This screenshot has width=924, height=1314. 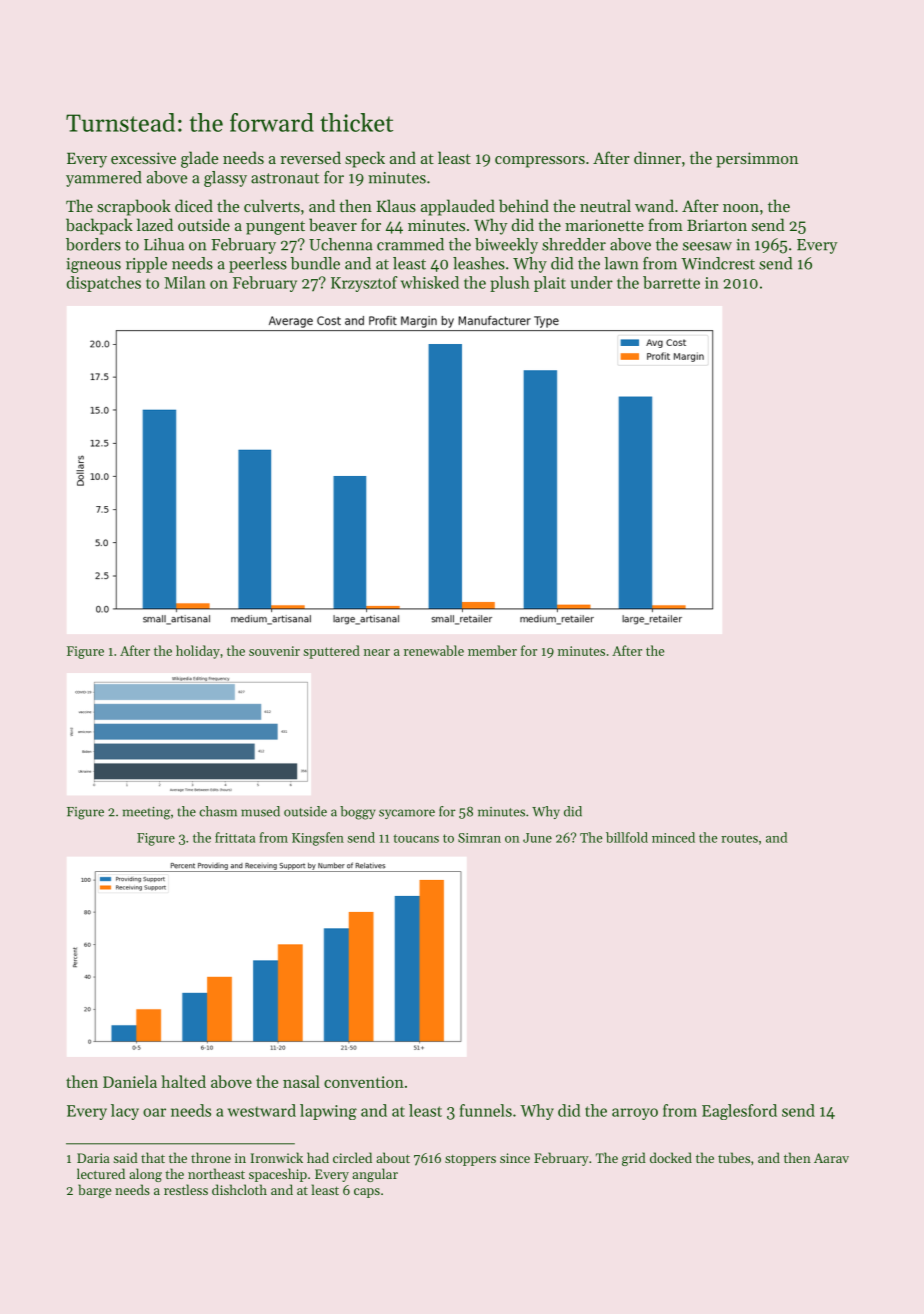 I want to click on caps, so click(x=367, y=1193).
